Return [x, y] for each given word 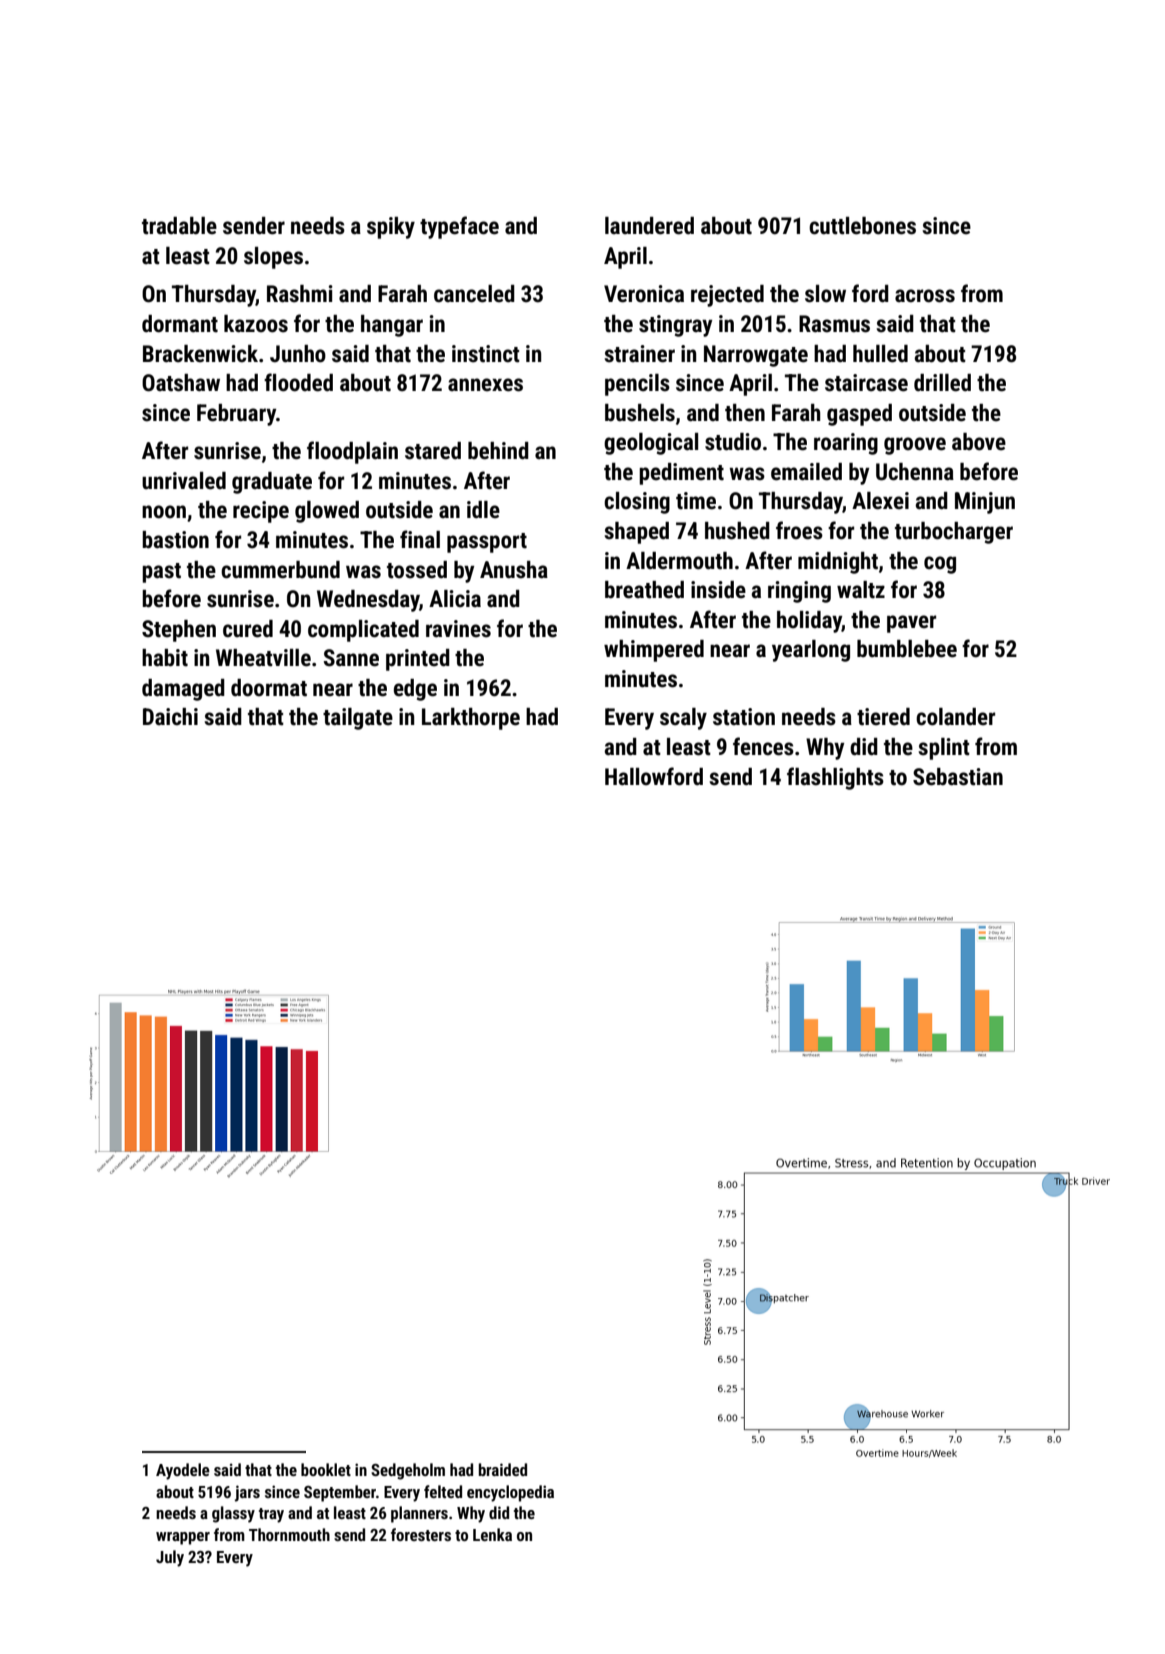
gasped [859, 415]
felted [443, 1491]
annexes [485, 385]
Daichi [170, 717]
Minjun [985, 503]
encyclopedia [510, 1493]
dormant [180, 324]
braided [503, 1469]
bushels [640, 413]
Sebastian [958, 777]
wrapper [183, 1538]
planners [419, 1514]
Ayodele [183, 1471]
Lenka [492, 1534]
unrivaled [184, 481]
